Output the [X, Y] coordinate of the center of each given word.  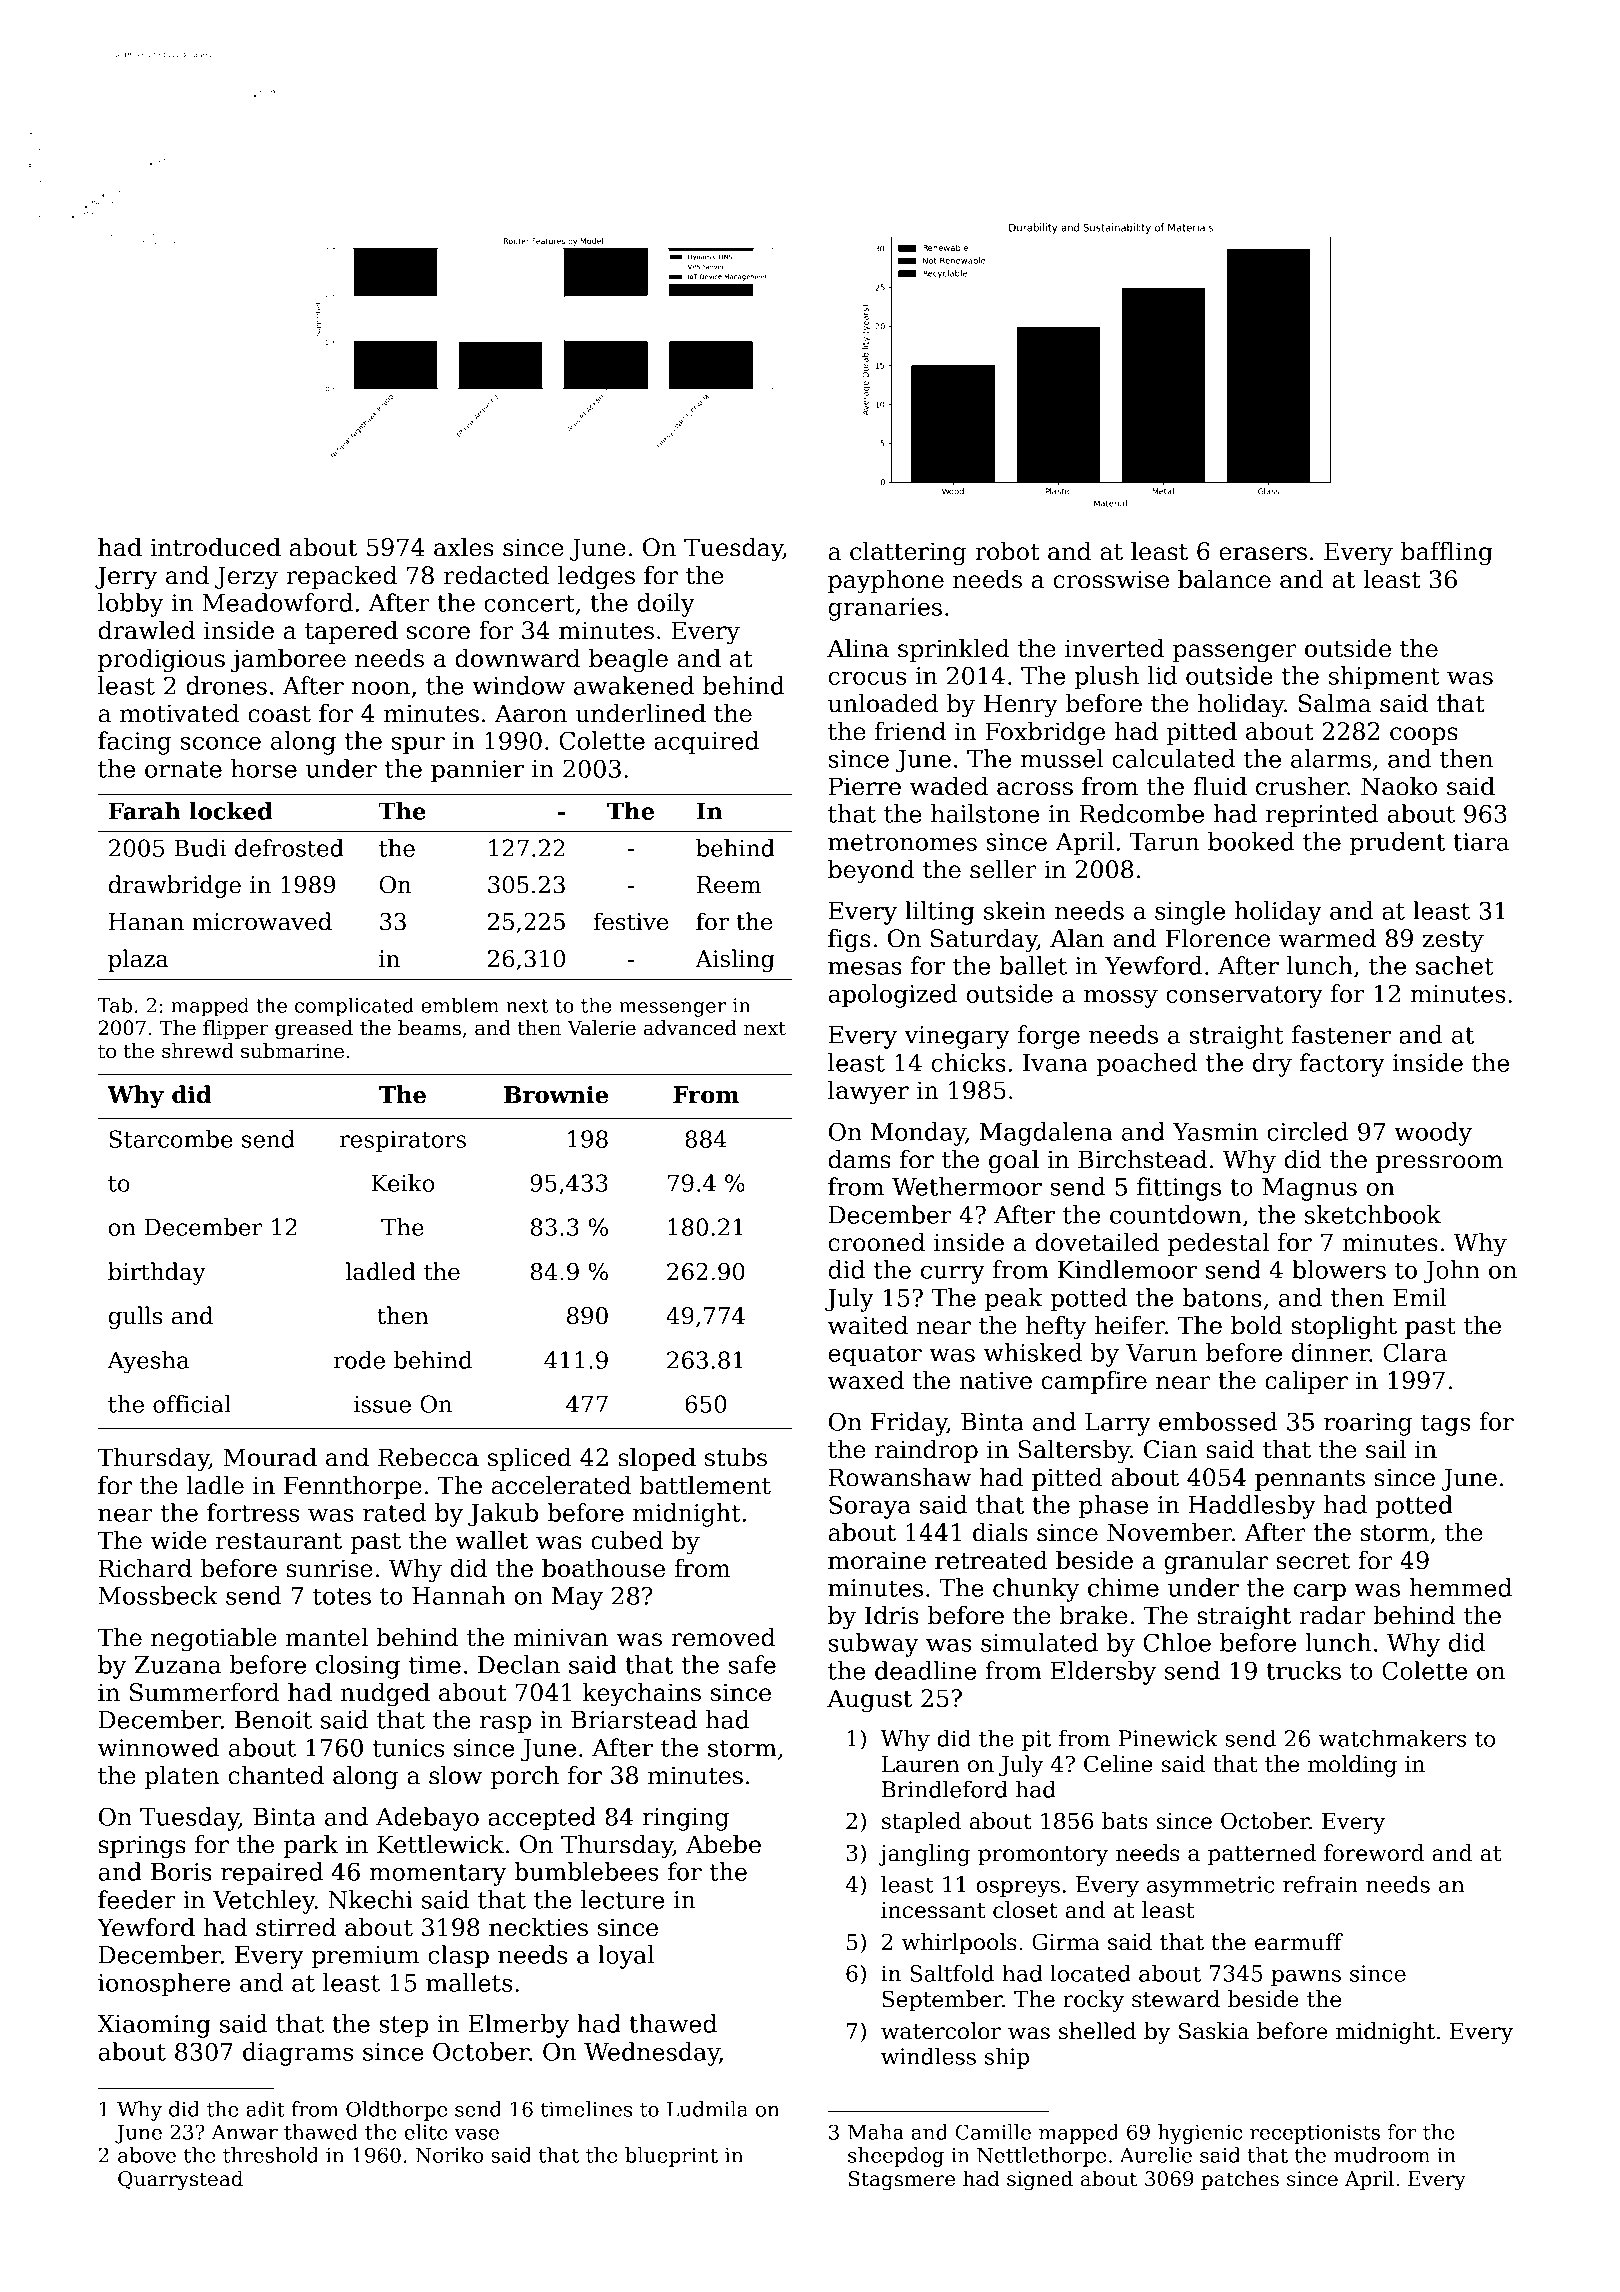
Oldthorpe [396, 2111]
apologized [892, 996]
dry [1272, 1065]
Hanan [146, 922]
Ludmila [707, 2109]
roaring [1368, 1424]
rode [359, 1360]
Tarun [1164, 842]
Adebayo [427, 1819]
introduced [215, 547]
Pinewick [1168, 1738]
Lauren [921, 1764]
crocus [867, 678]
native [995, 1380]
